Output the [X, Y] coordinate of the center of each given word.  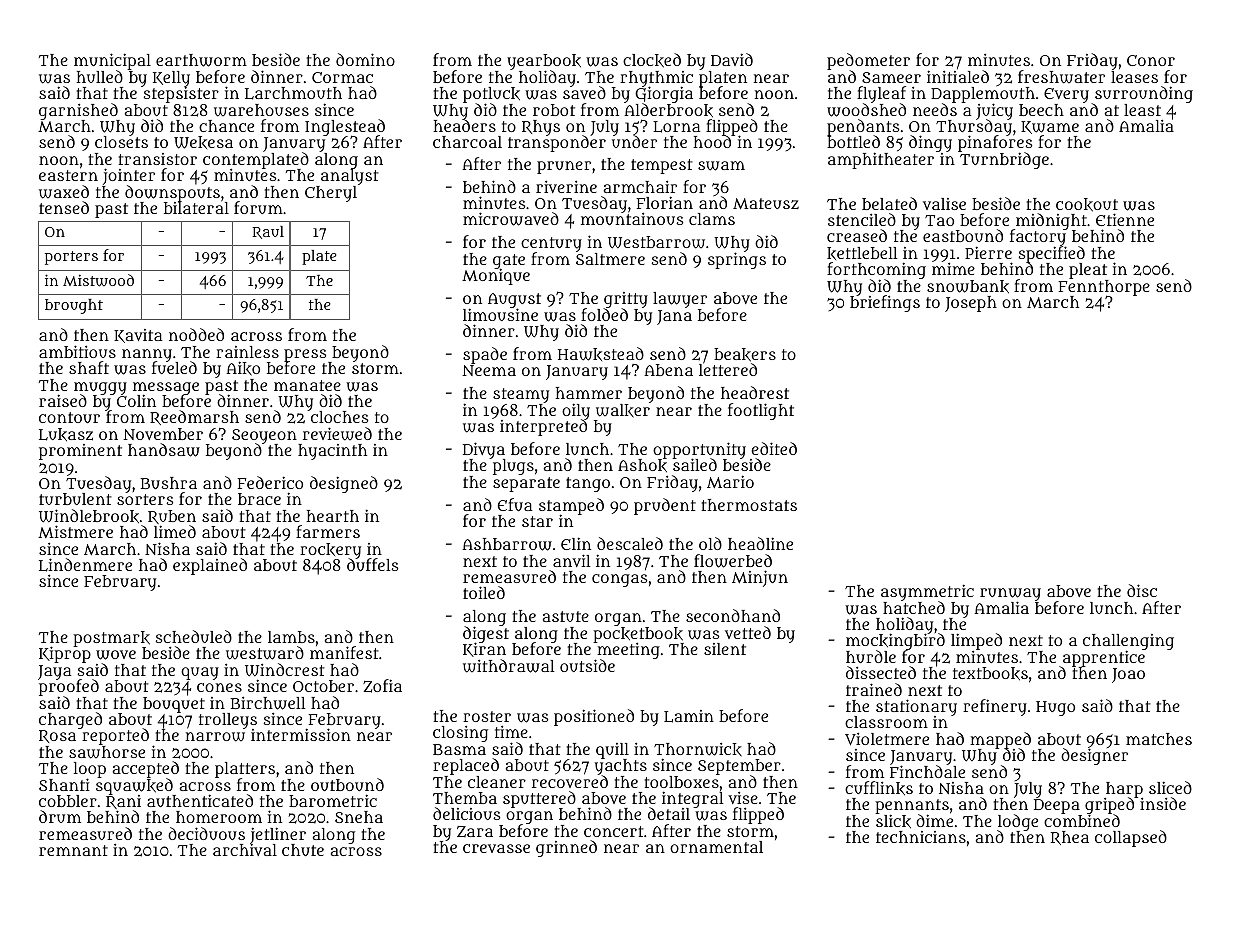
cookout [1087, 205]
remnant [73, 850]
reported [115, 737]
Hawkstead [601, 354]
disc [1142, 590]
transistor [158, 159]
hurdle [871, 656]
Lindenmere [85, 565]
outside [587, 665]
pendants [863, 127]
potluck [491, 95]
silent [725, 649]
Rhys [541, 128]
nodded [196, 334]
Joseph [971, 304]
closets [121, 142]
